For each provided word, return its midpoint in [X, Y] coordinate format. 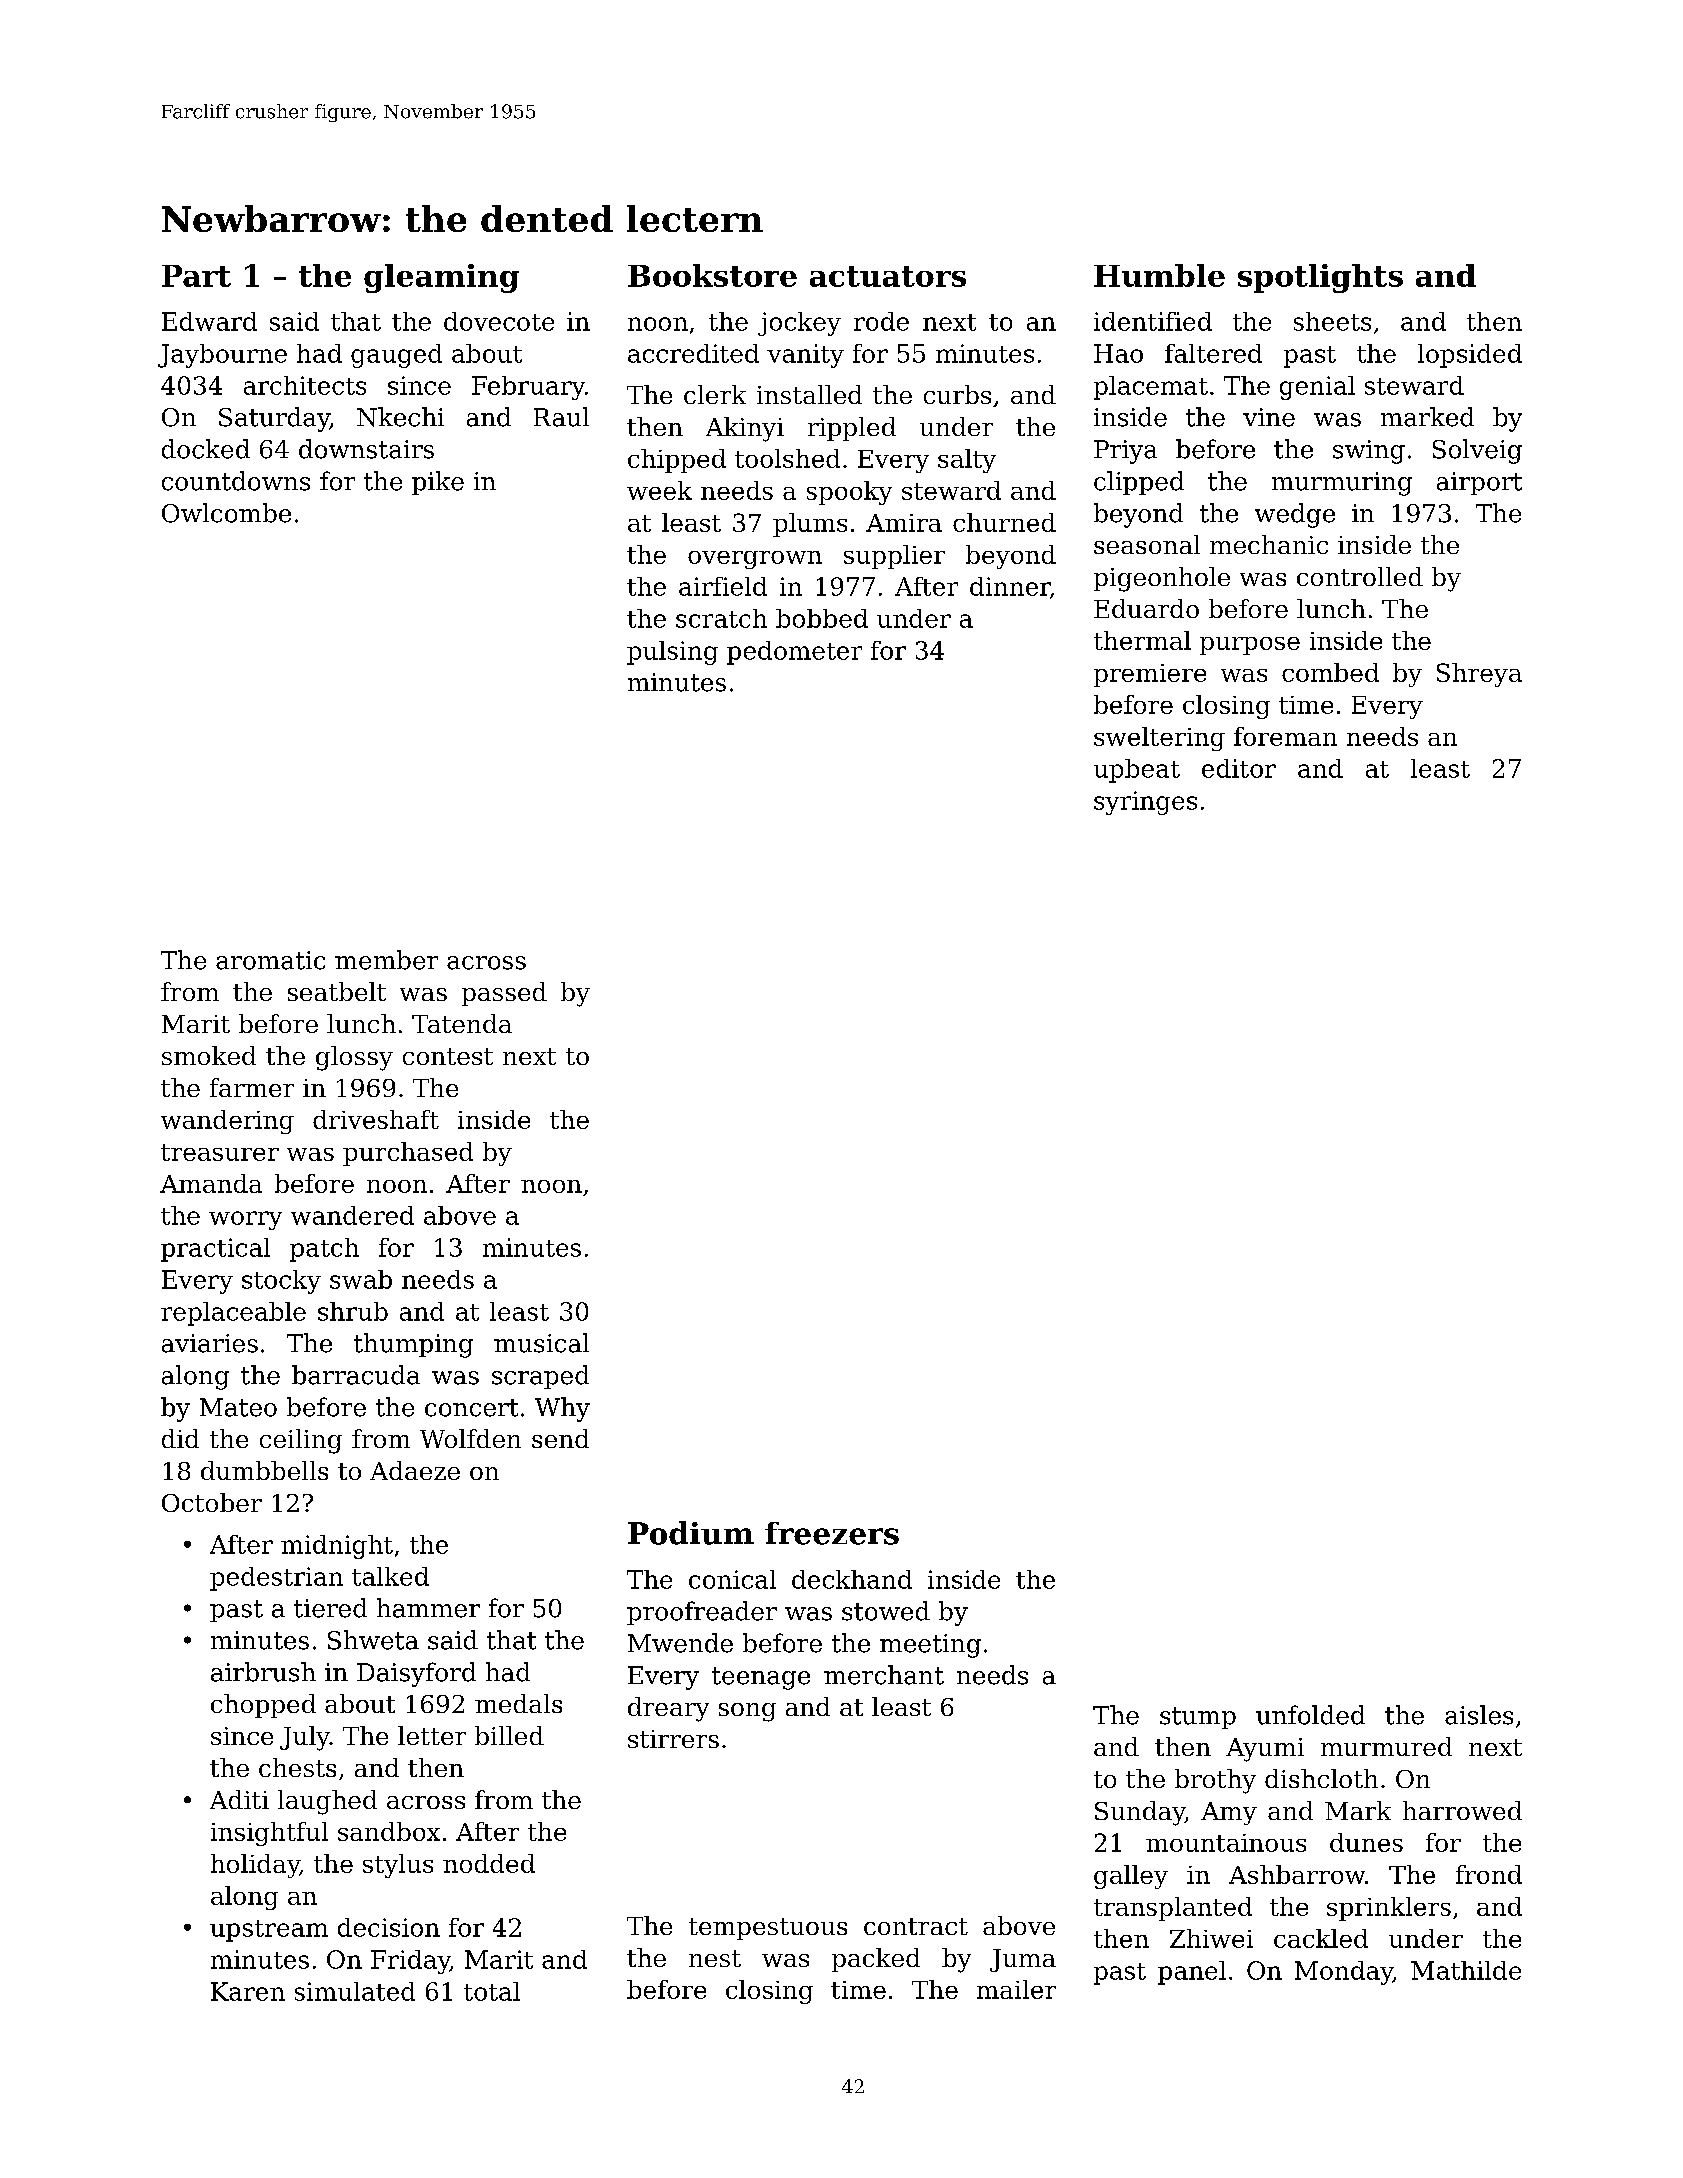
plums [810, 525]
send [560, 1438]
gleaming [441, 278]
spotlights [1320, 278]
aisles [1479, 1715]
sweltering [1159, 739]
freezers [832, 1533]
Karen [248, 1991]
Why [562, 1409]
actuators [888, 276]
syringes [1145, 803]
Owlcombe [226, 513]
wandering [227, 1122]
